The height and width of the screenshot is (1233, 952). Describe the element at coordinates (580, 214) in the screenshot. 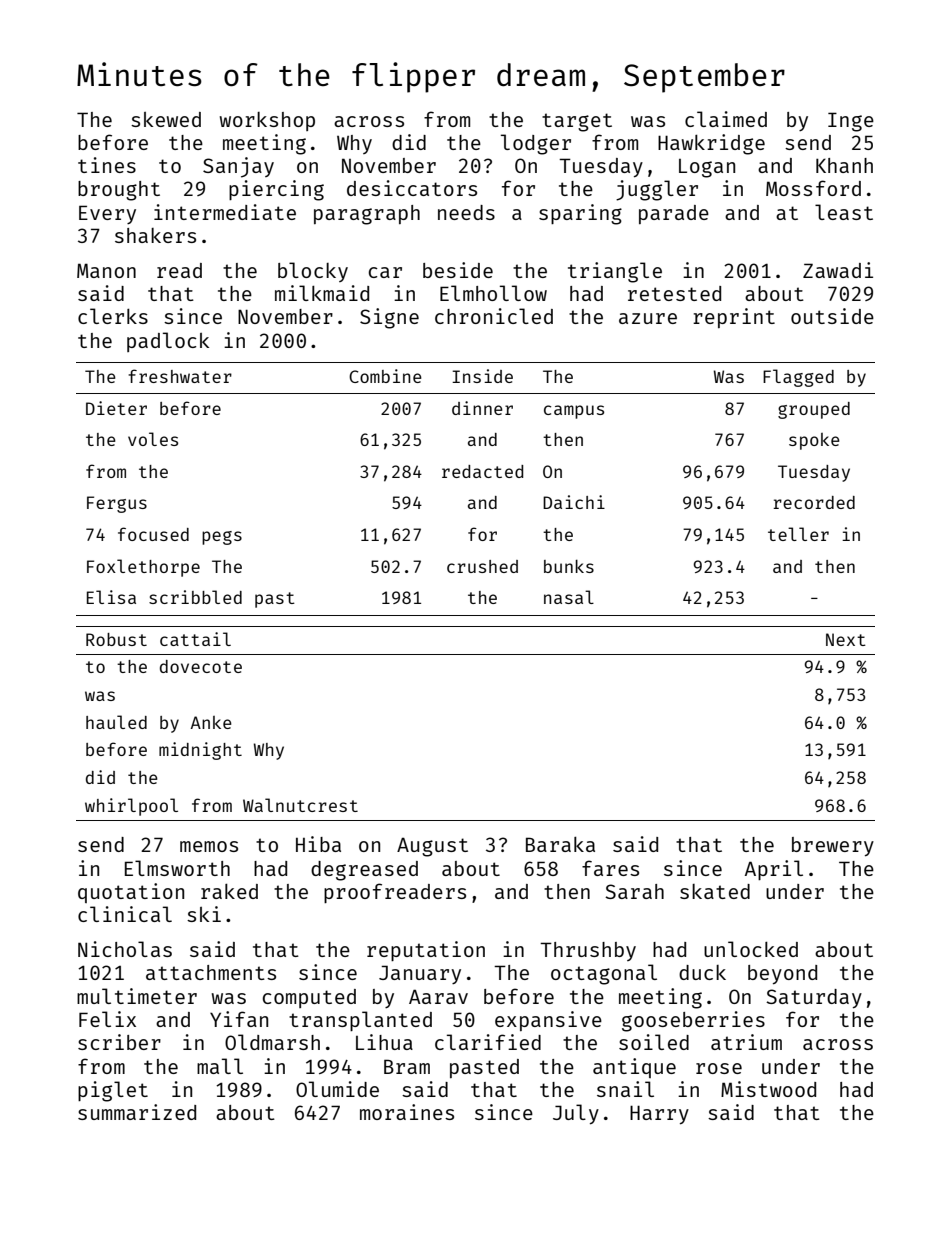

I see `sparing` at that location.
